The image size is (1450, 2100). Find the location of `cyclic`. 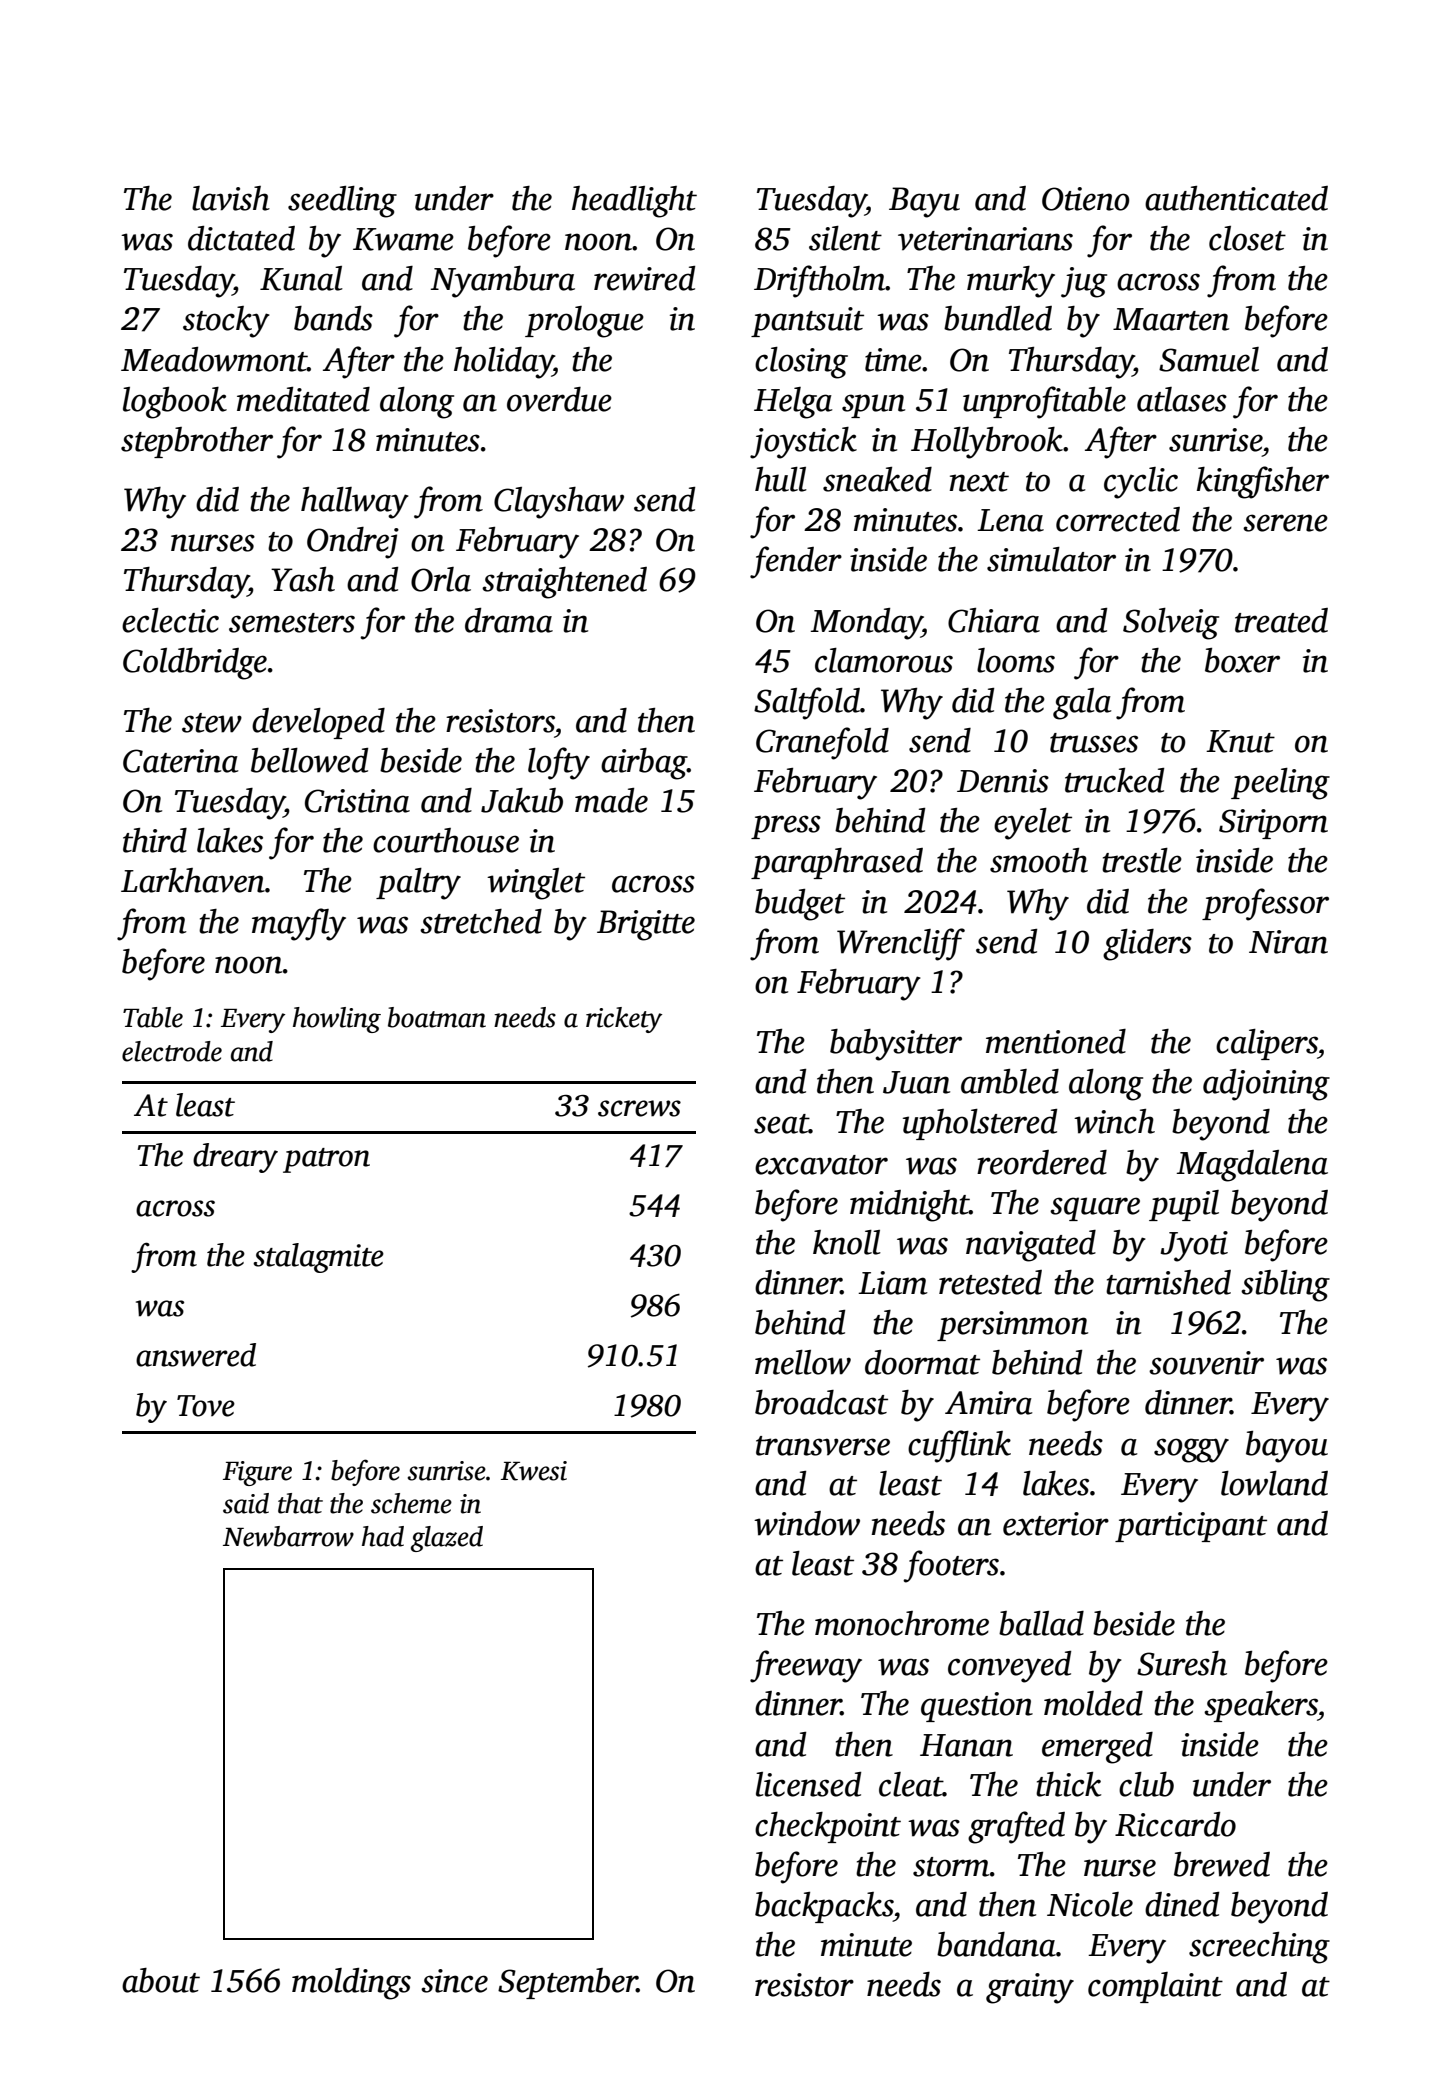

cyclic is located at coordinates (1141, 483).
